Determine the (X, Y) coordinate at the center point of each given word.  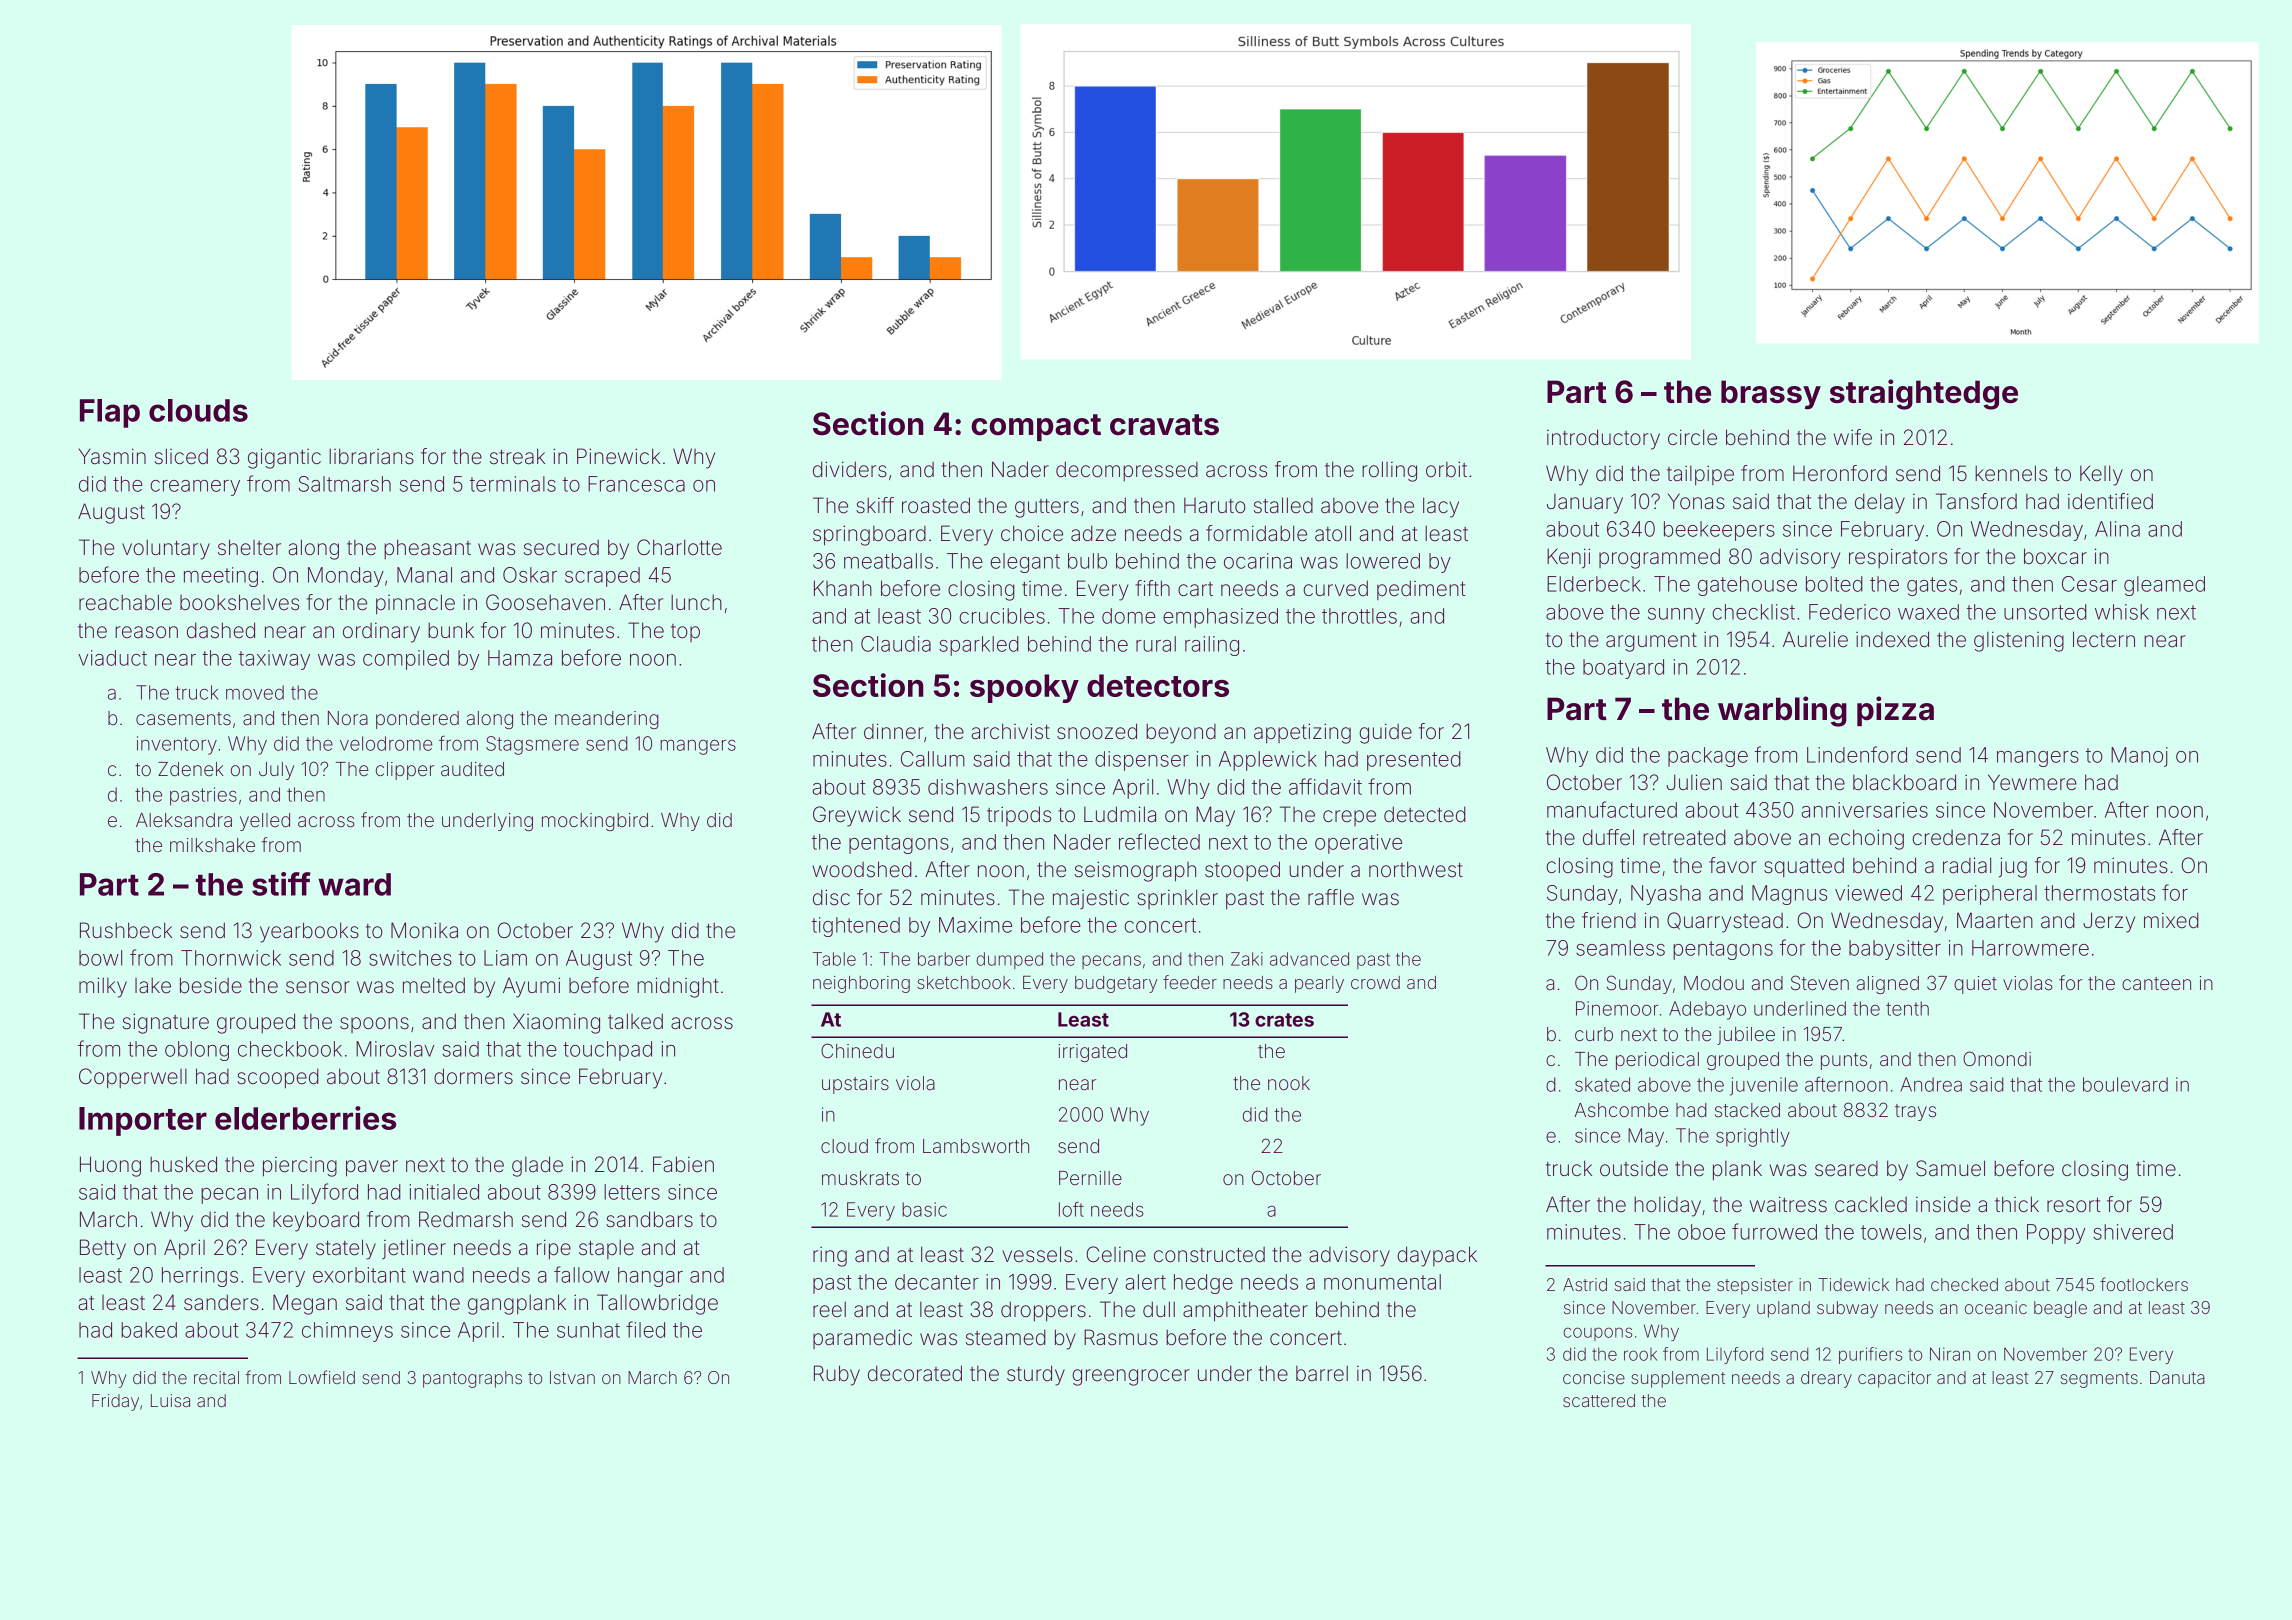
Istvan (572, 1377)
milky (103, 987)
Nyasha (1666, 895)
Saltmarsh (345, 484)
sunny (1676, 616)
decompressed (1127, 471)
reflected (1159, 841)
